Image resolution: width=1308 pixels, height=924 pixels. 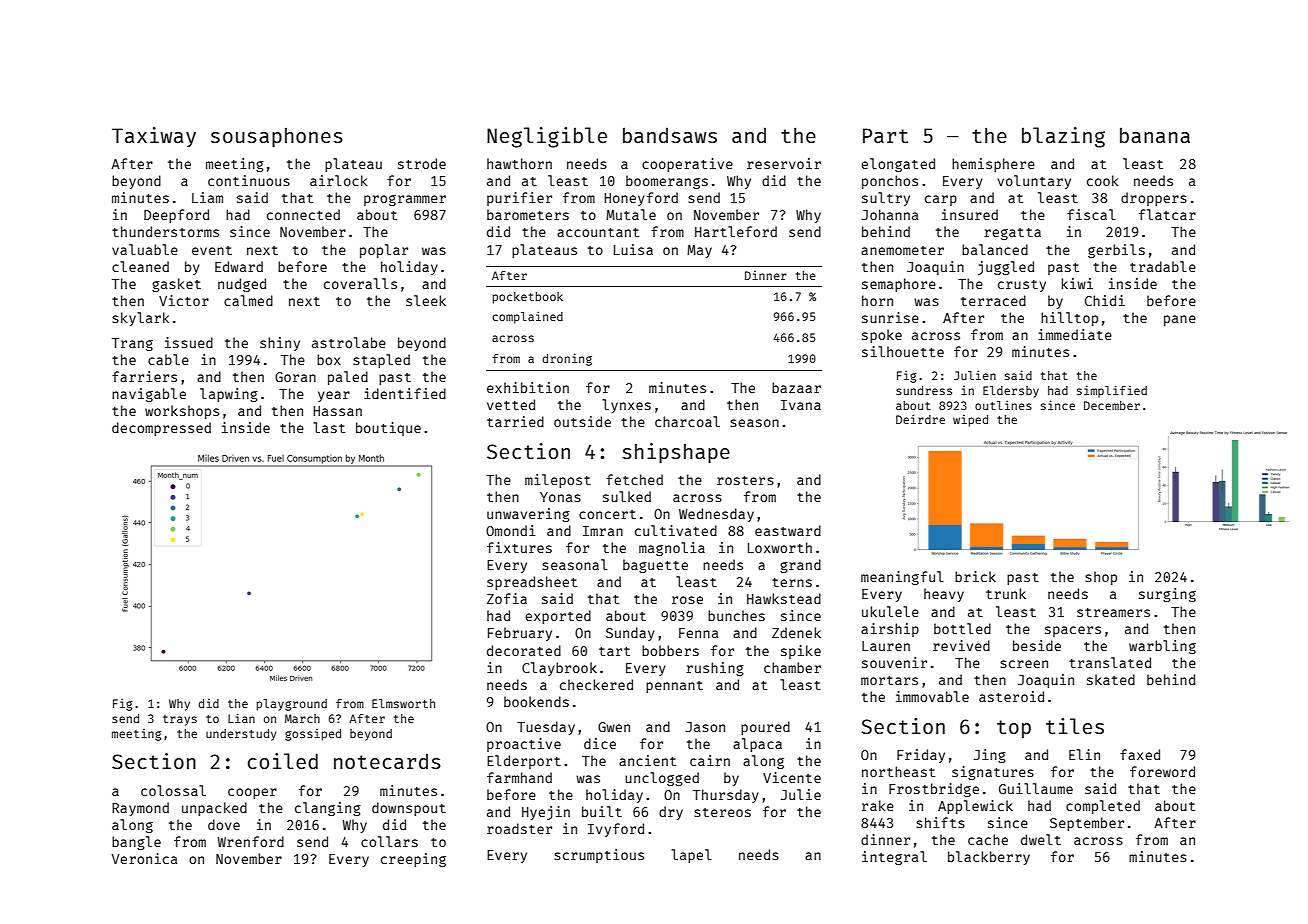 I want to click on vetted, so click(x=511, y=404).
